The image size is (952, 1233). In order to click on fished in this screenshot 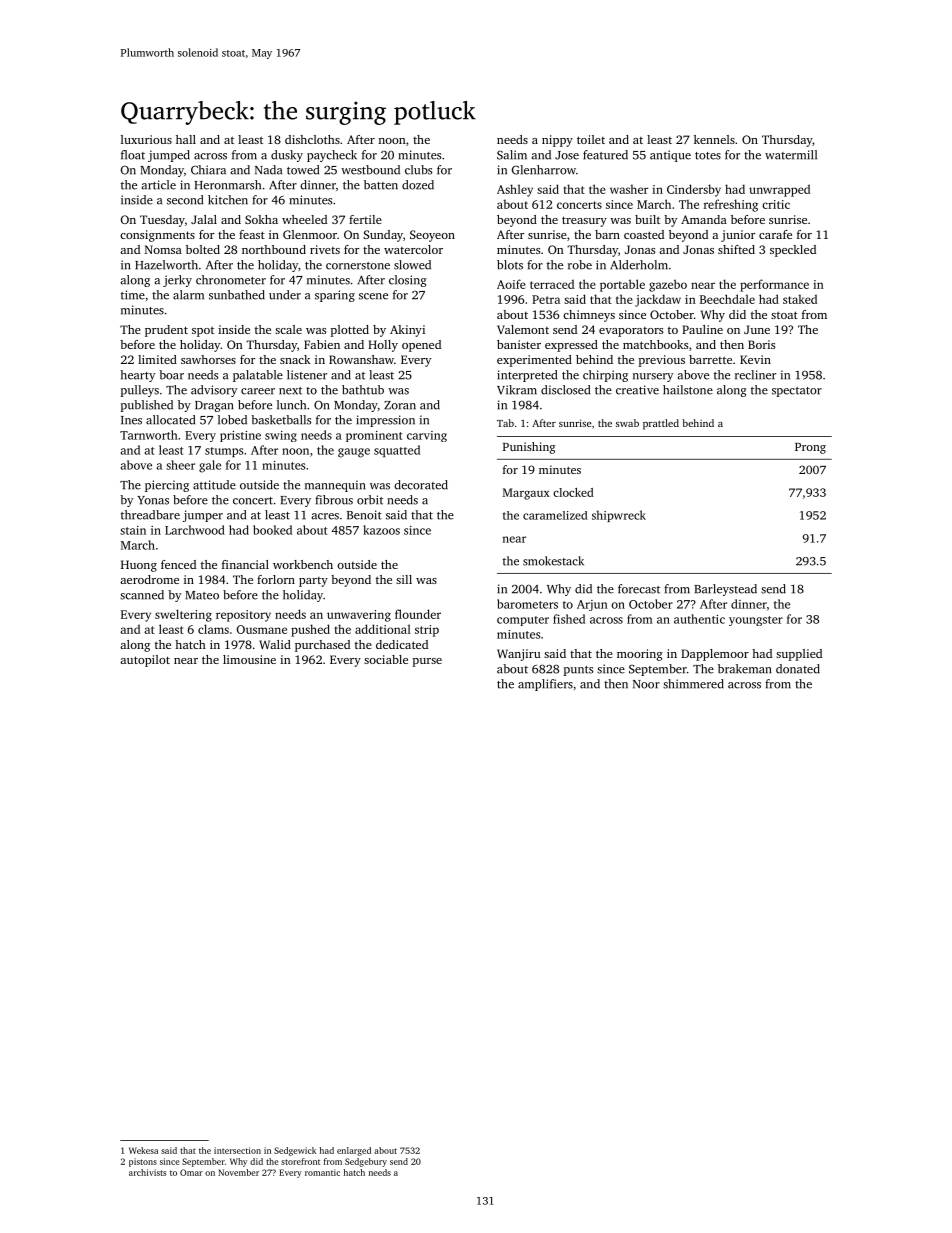, I will do `click(569, 619)`.
